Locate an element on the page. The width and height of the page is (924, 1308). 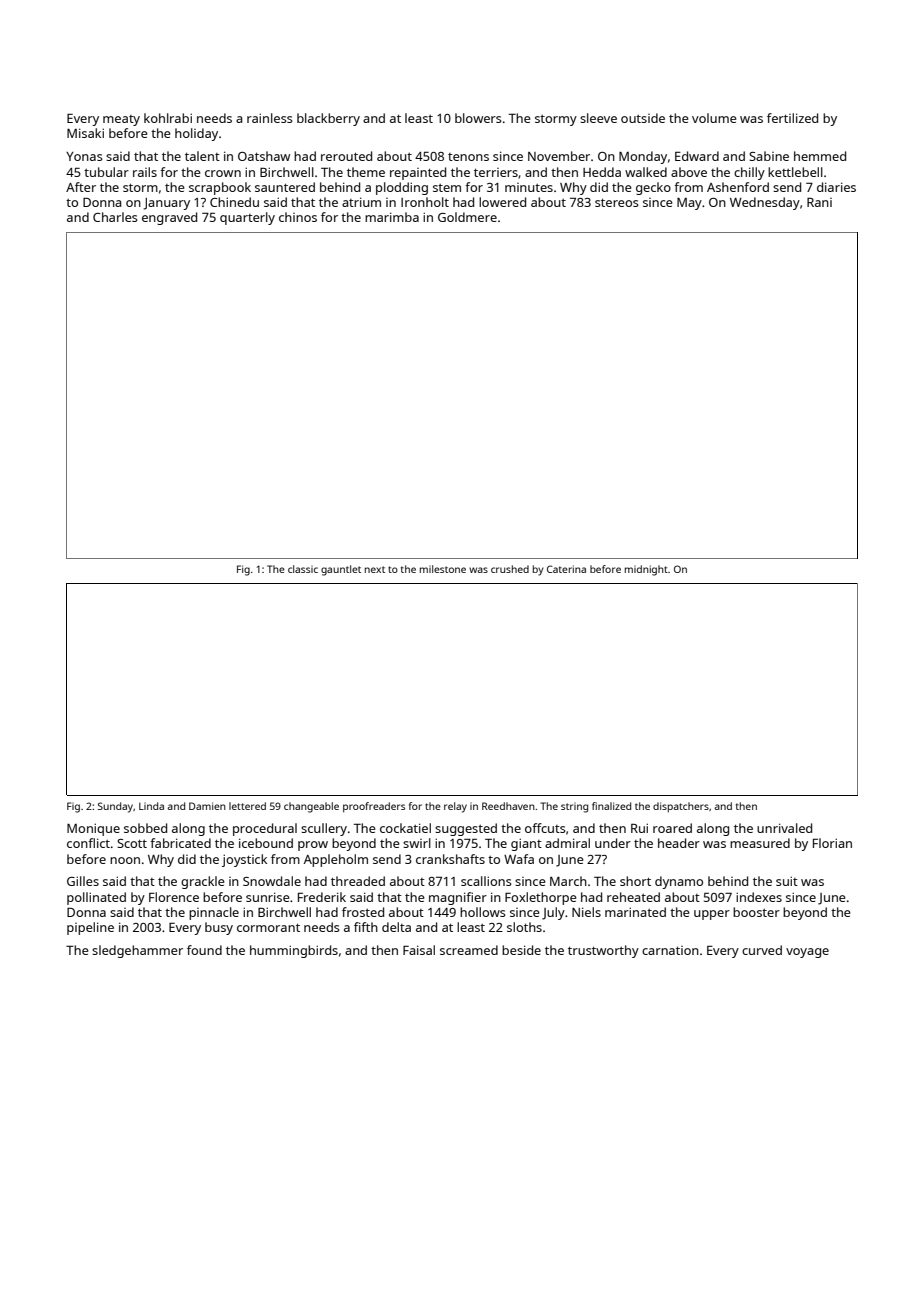
milestone is located at coordinates (443, 569).
